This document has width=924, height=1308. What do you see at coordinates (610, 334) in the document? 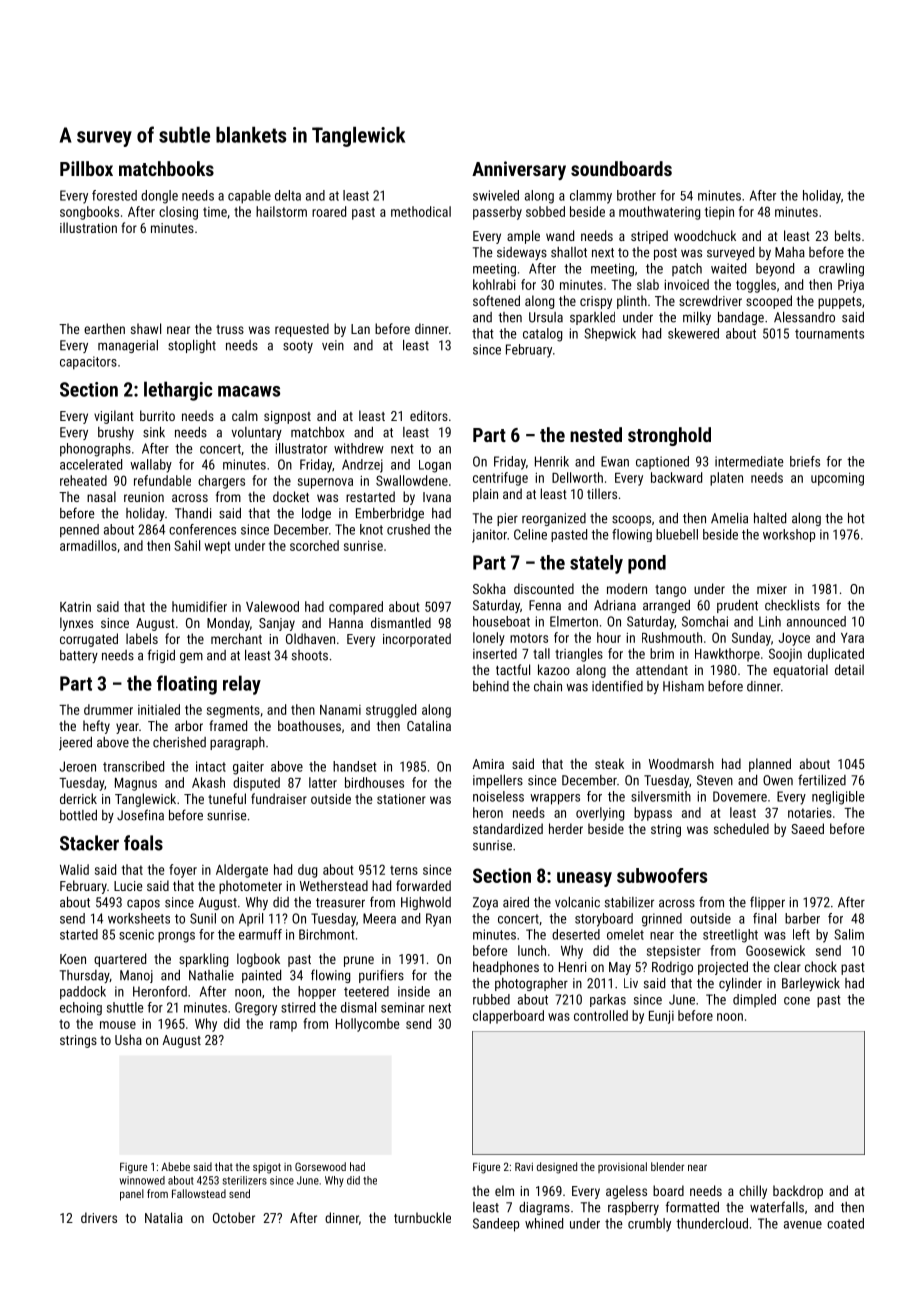
I see `Shepwick` at bounding box center [610, 334].
